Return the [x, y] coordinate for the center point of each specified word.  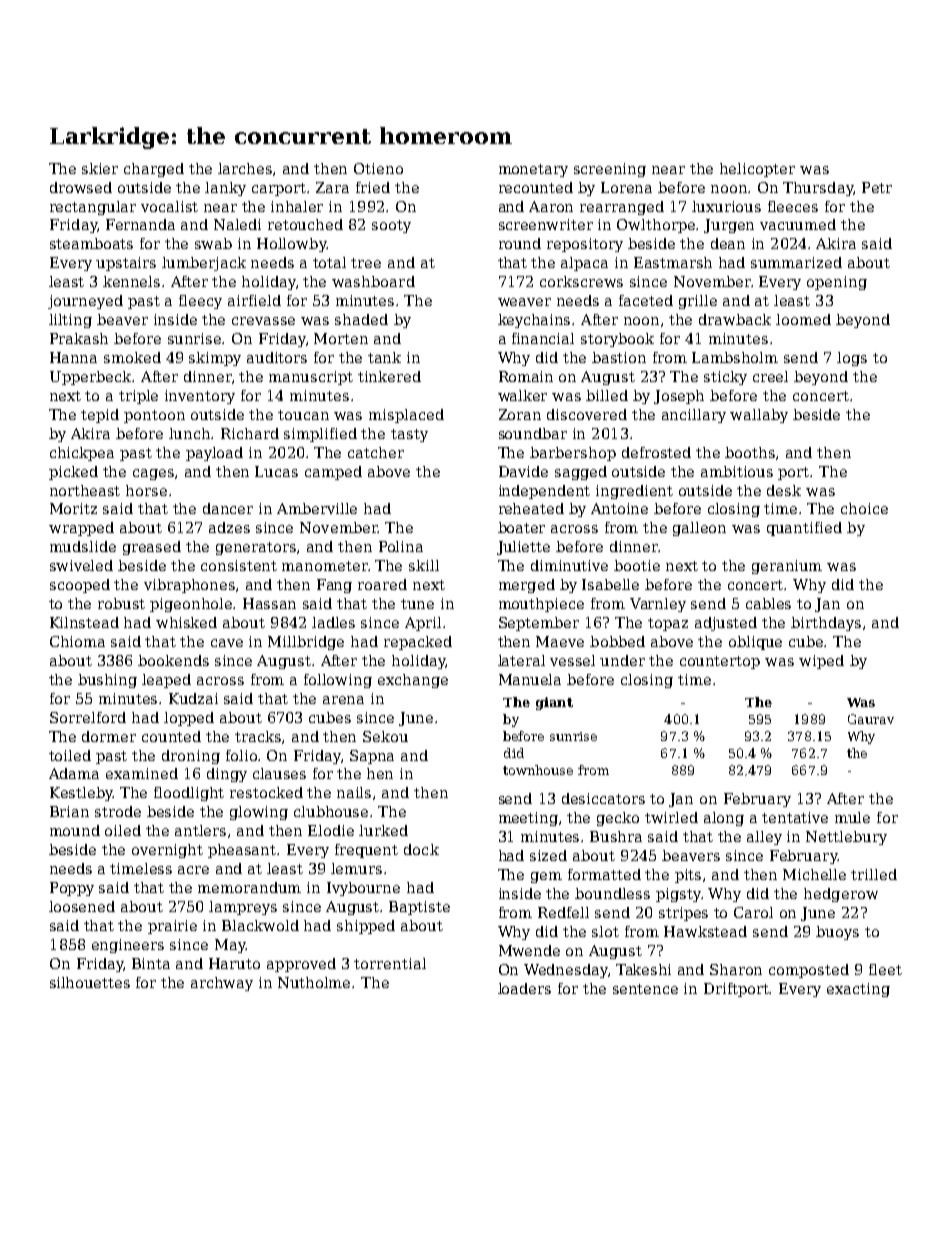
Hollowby [292, 245]
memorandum [249, 887]
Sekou [385, 736]
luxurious [726, 206]
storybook [617, 340]
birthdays [826, 624]
